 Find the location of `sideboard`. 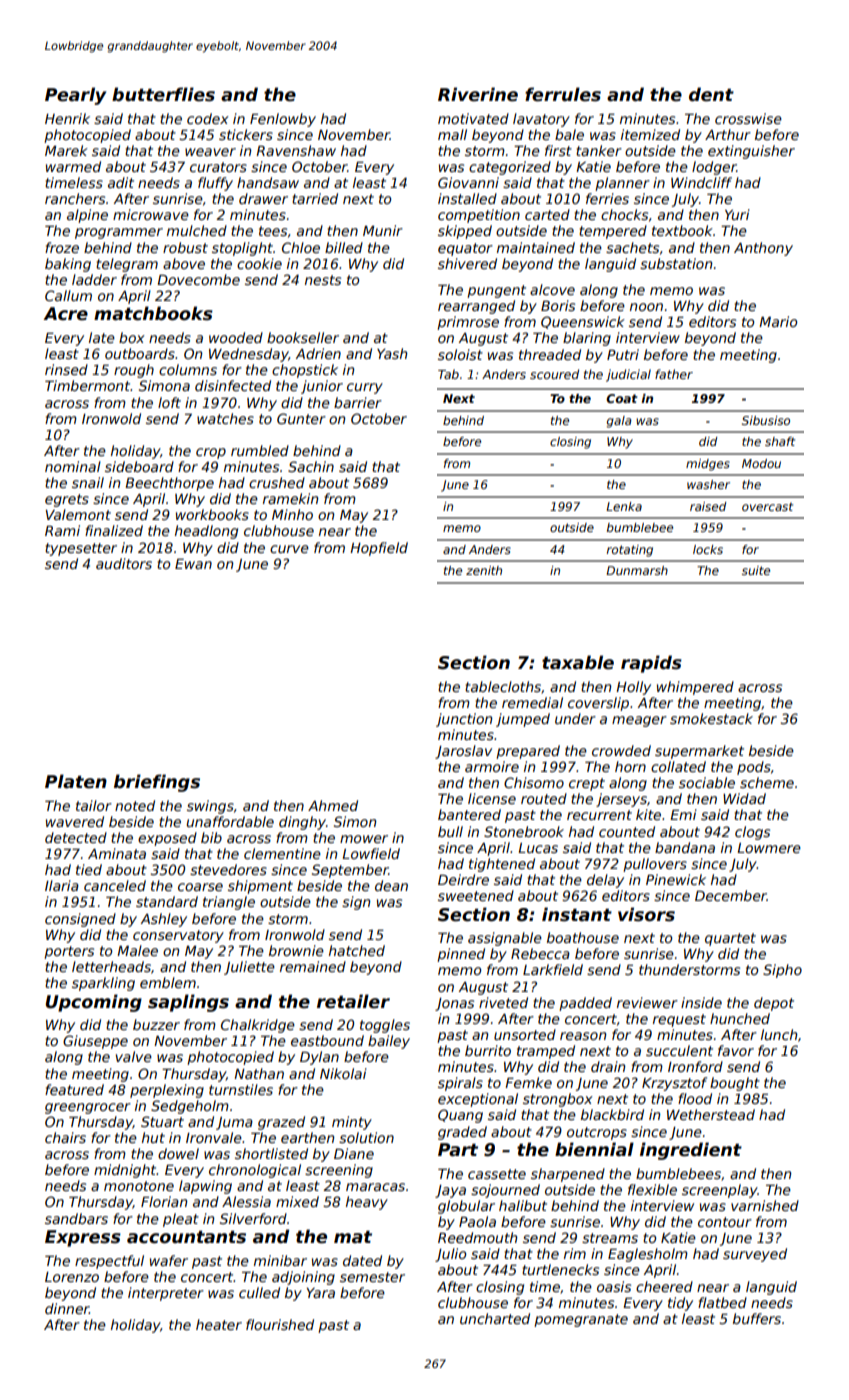

sideboard is located at coordinates (139, 466).
